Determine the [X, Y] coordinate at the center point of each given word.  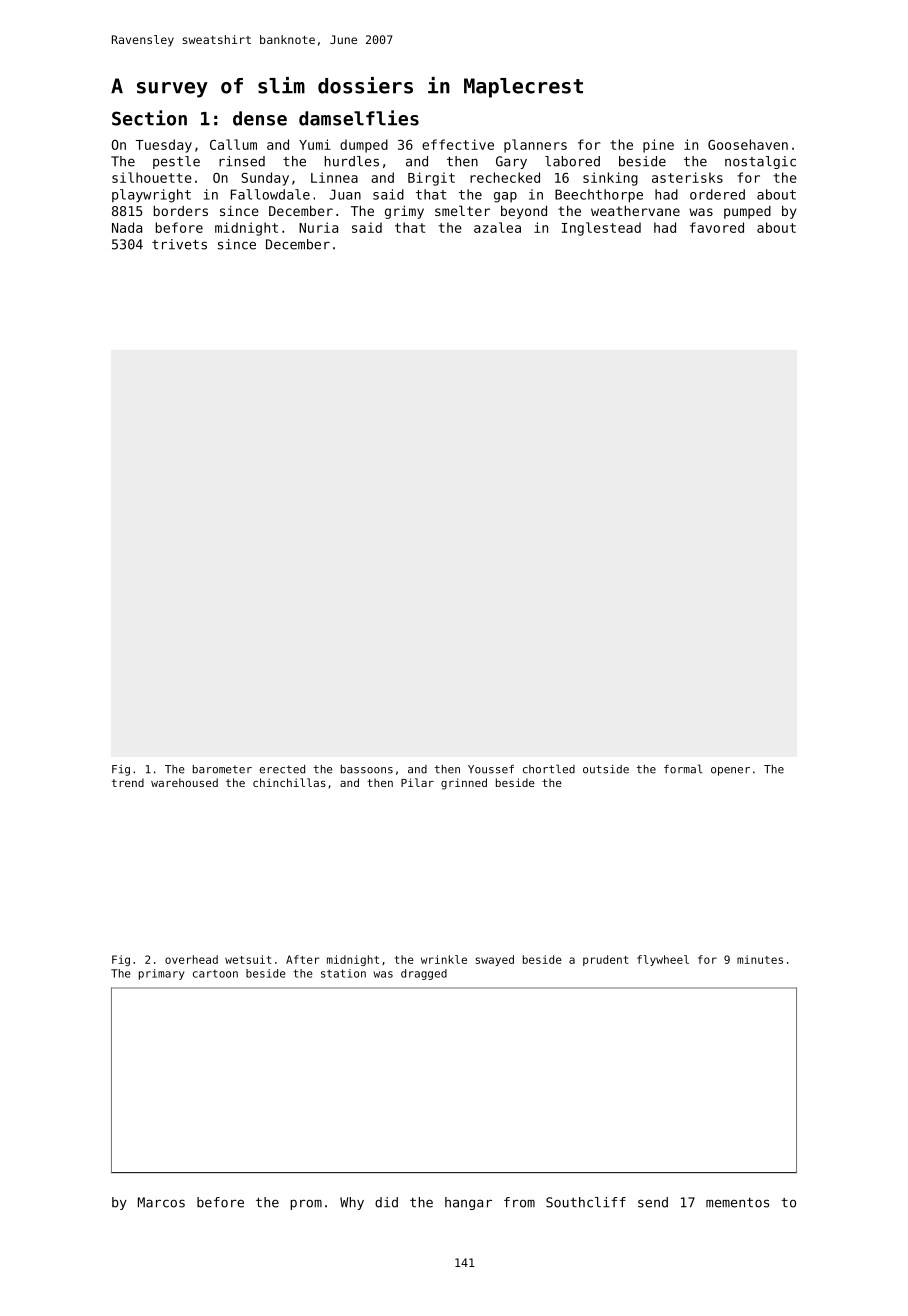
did [386, 1202]
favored [717, 227]
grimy [404, 212]
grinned [464, 784]
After [303, 959]
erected [282, 769]
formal [683, 769]
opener [730, 771]
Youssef [491, 769]
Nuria [318, 227]
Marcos [161, 1202]
